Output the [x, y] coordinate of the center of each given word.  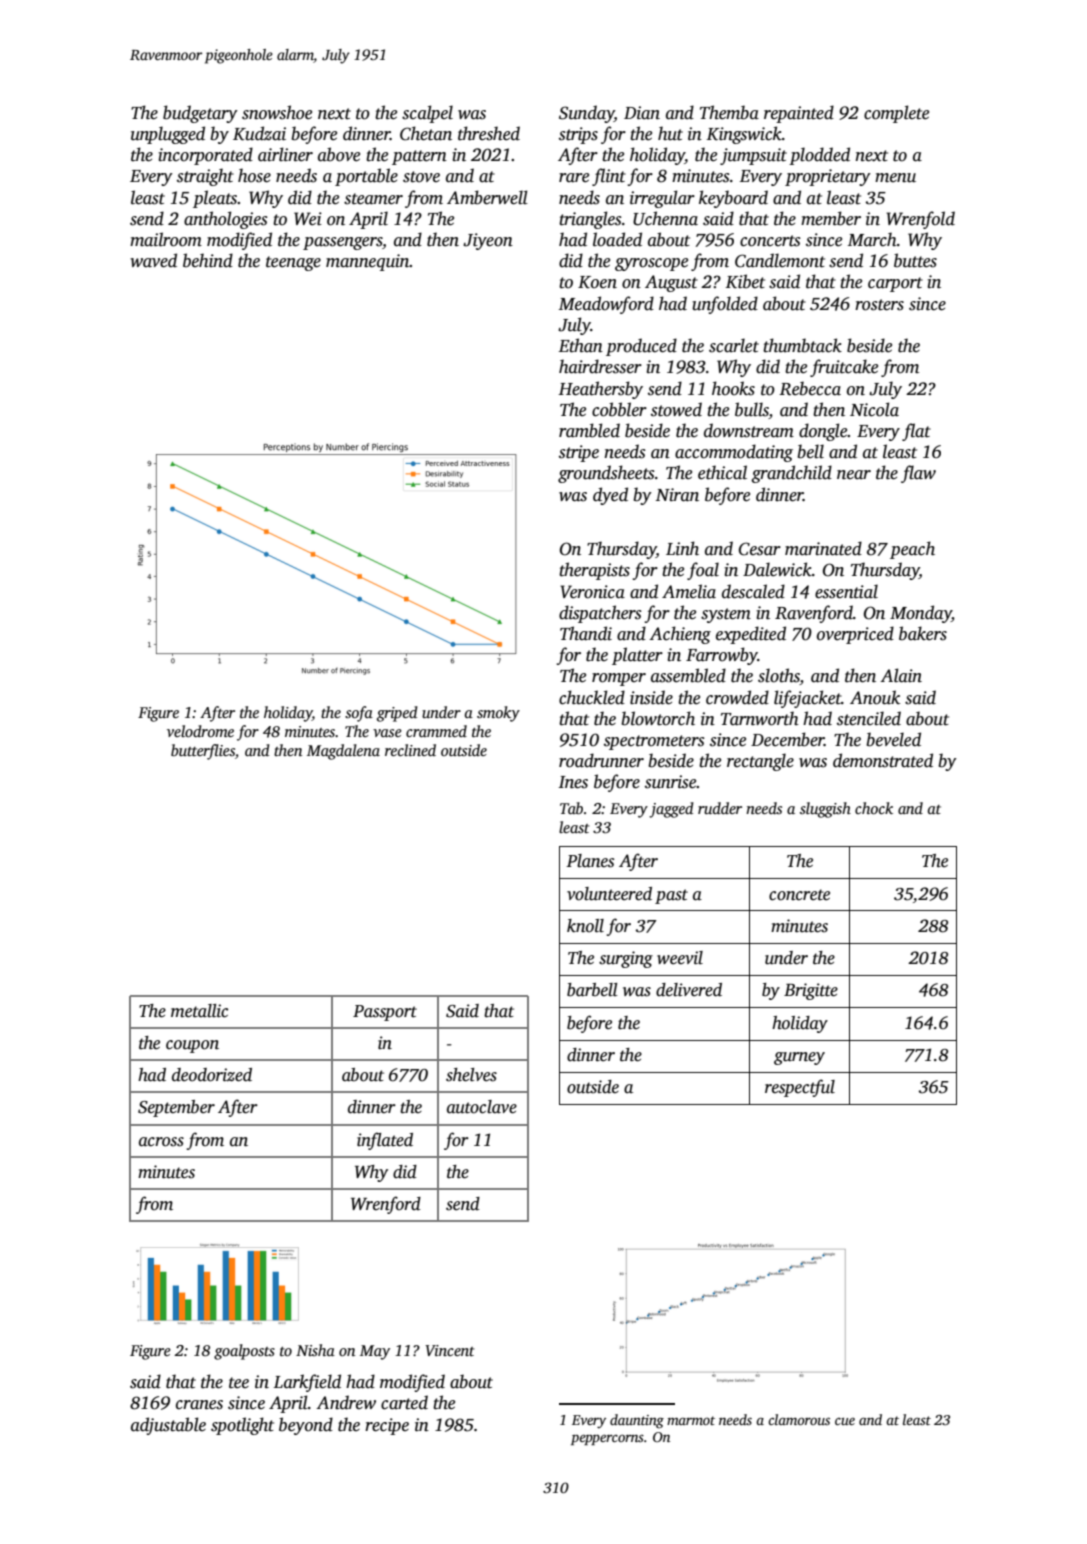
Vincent [449, 1350]
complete [896, 114]
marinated [823, 548]
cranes [199, 1405]
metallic [199, 1011]
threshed [489, 133]
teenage [293, 263]
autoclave [482, 1107]
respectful [800, 1088]
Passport [385, 1013]
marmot [691, 1420]
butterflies [203, 752]
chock [874, 808]
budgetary [200, 114]
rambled [589, 430]
